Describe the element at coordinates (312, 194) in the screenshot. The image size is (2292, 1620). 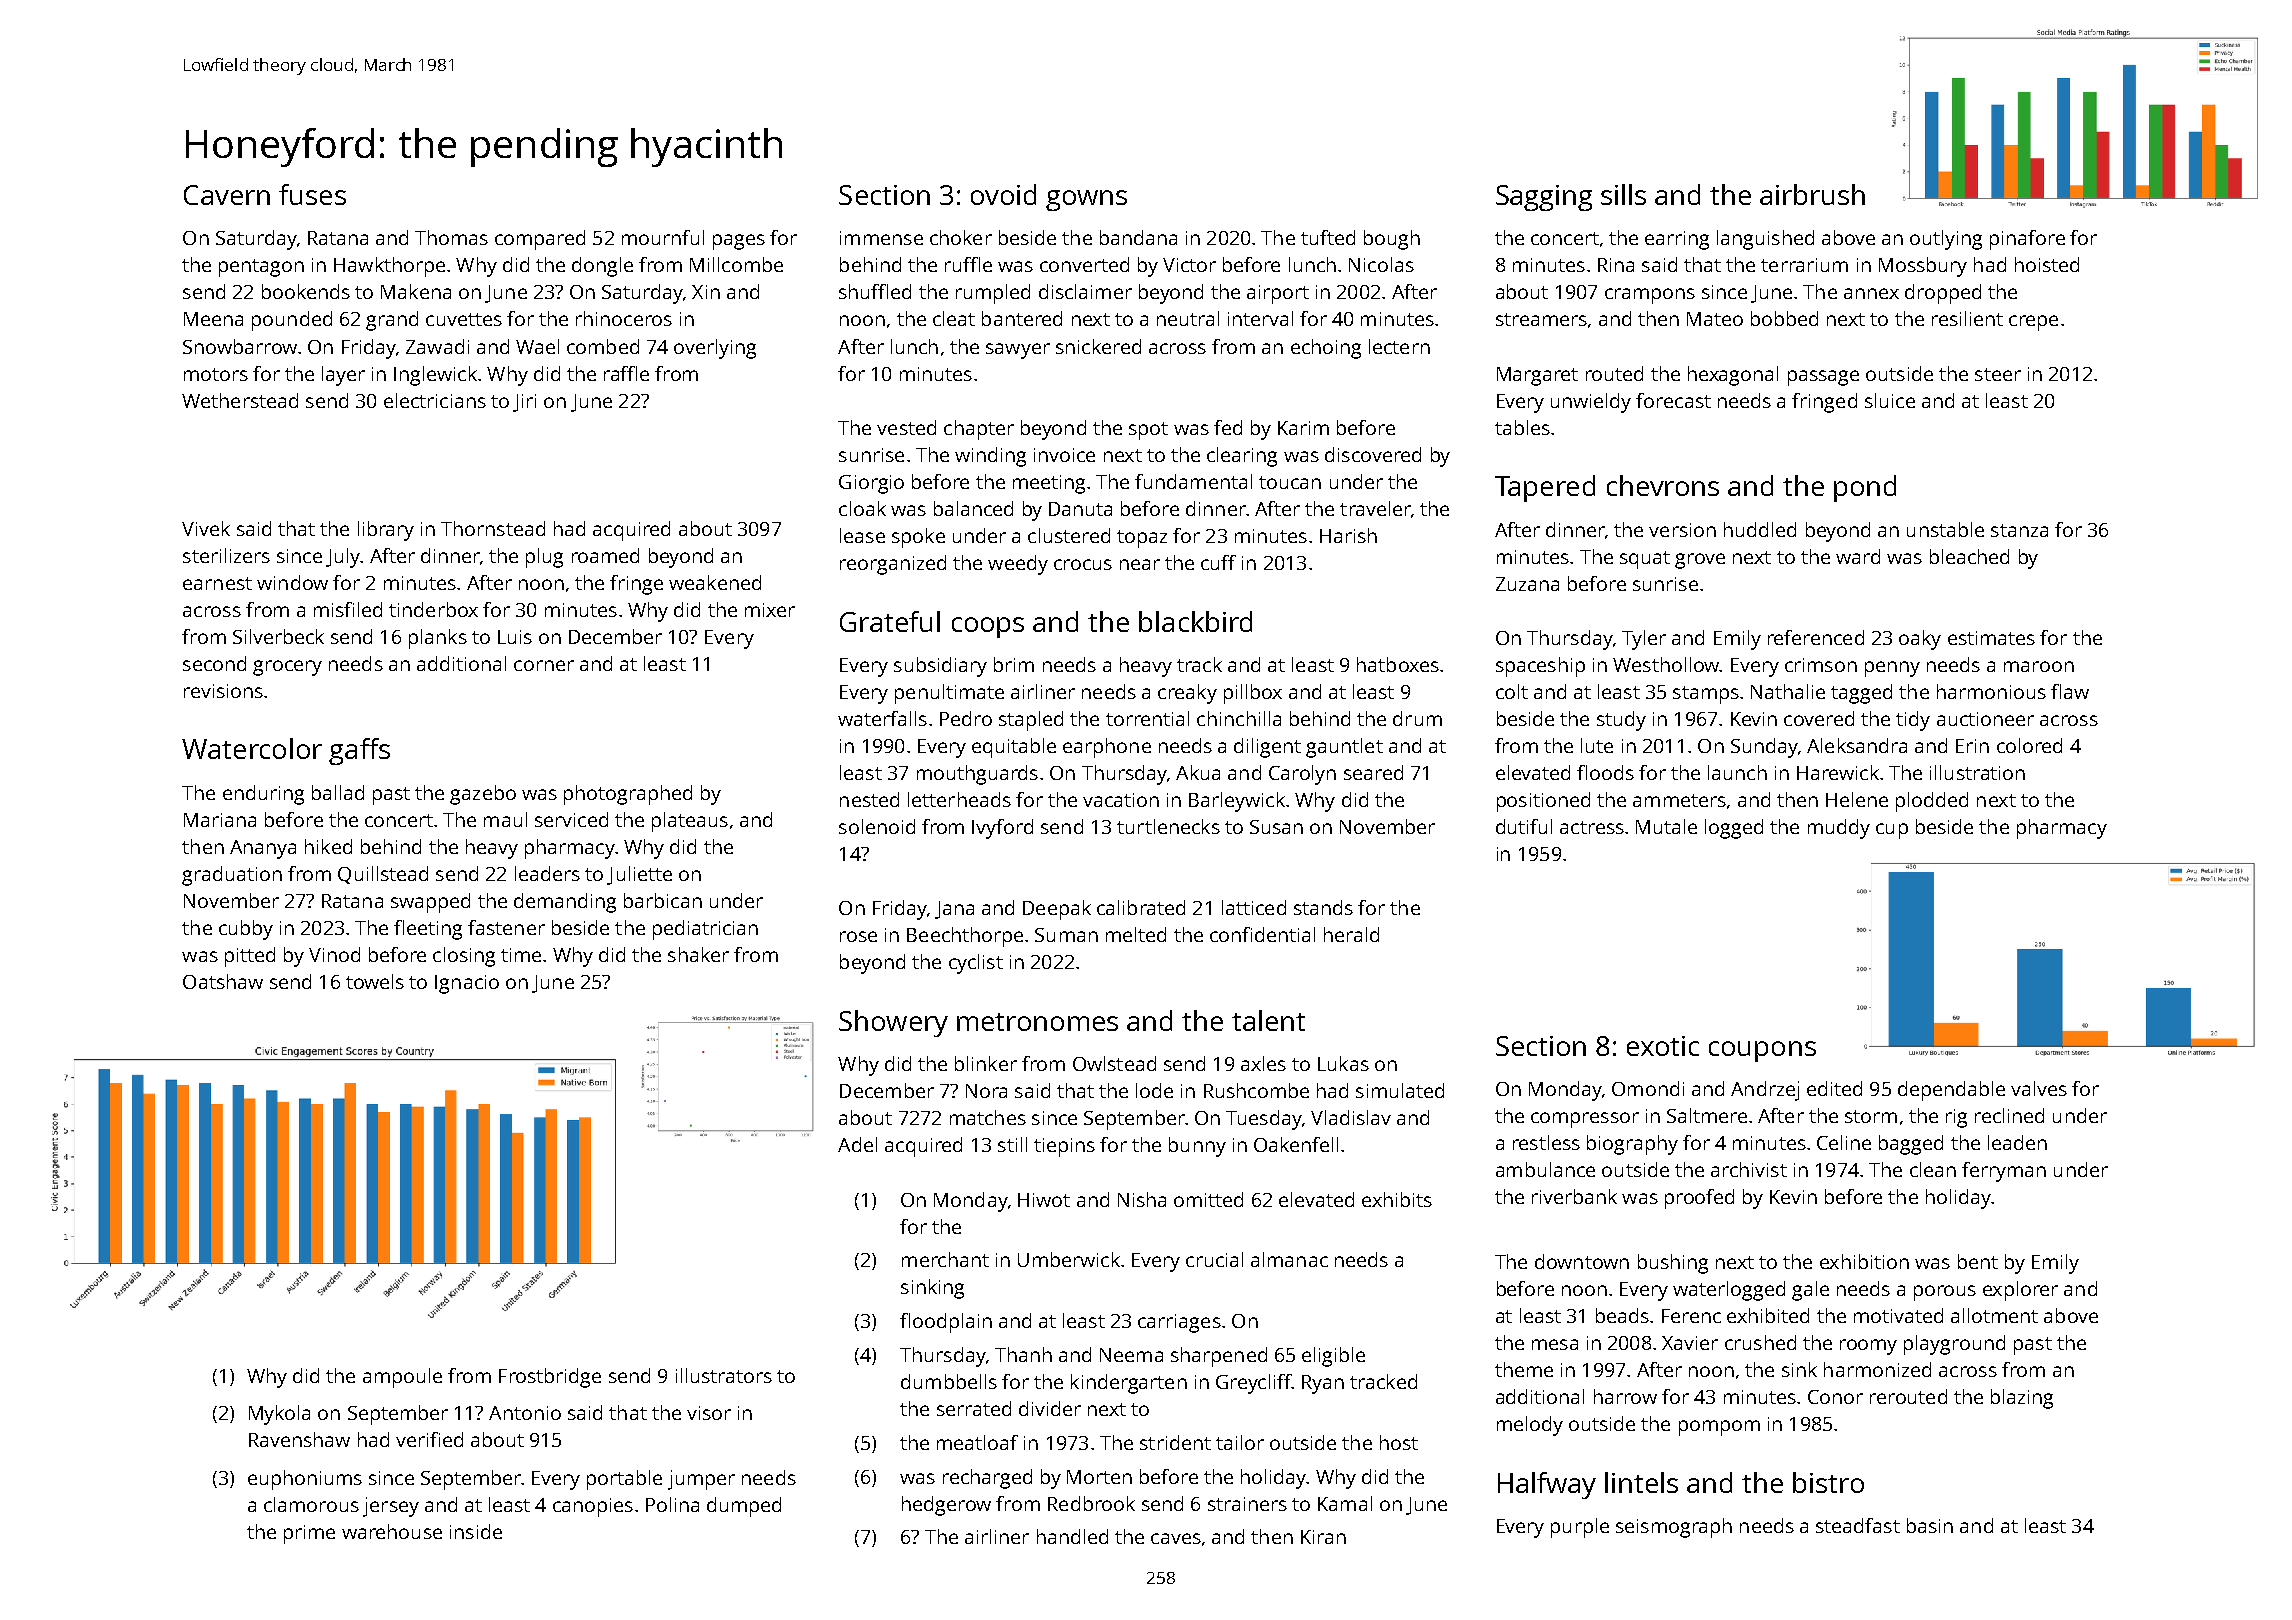
I see `fuses` at that location.
